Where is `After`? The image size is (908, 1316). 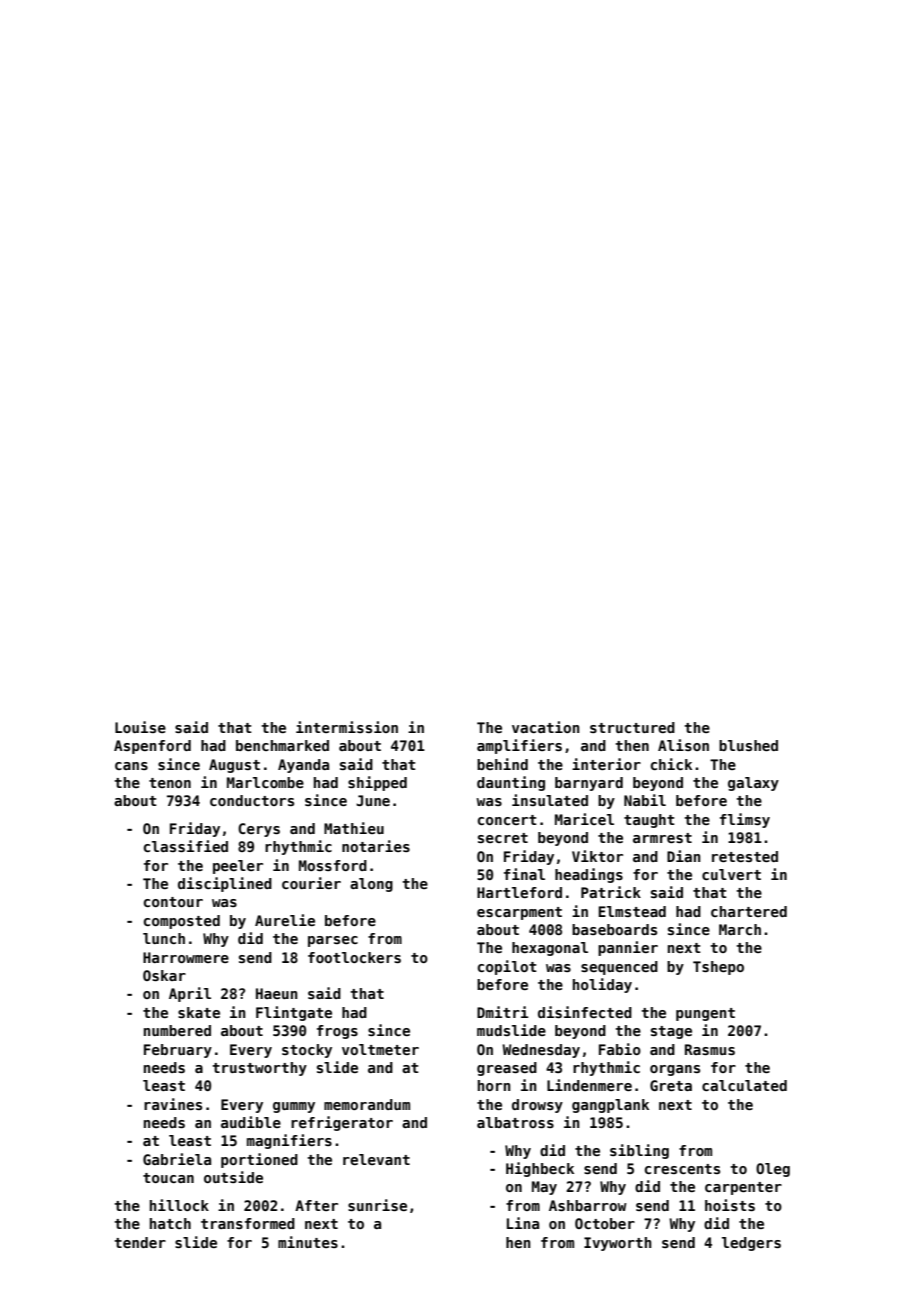
After is located at coordinates (316, 1205).
